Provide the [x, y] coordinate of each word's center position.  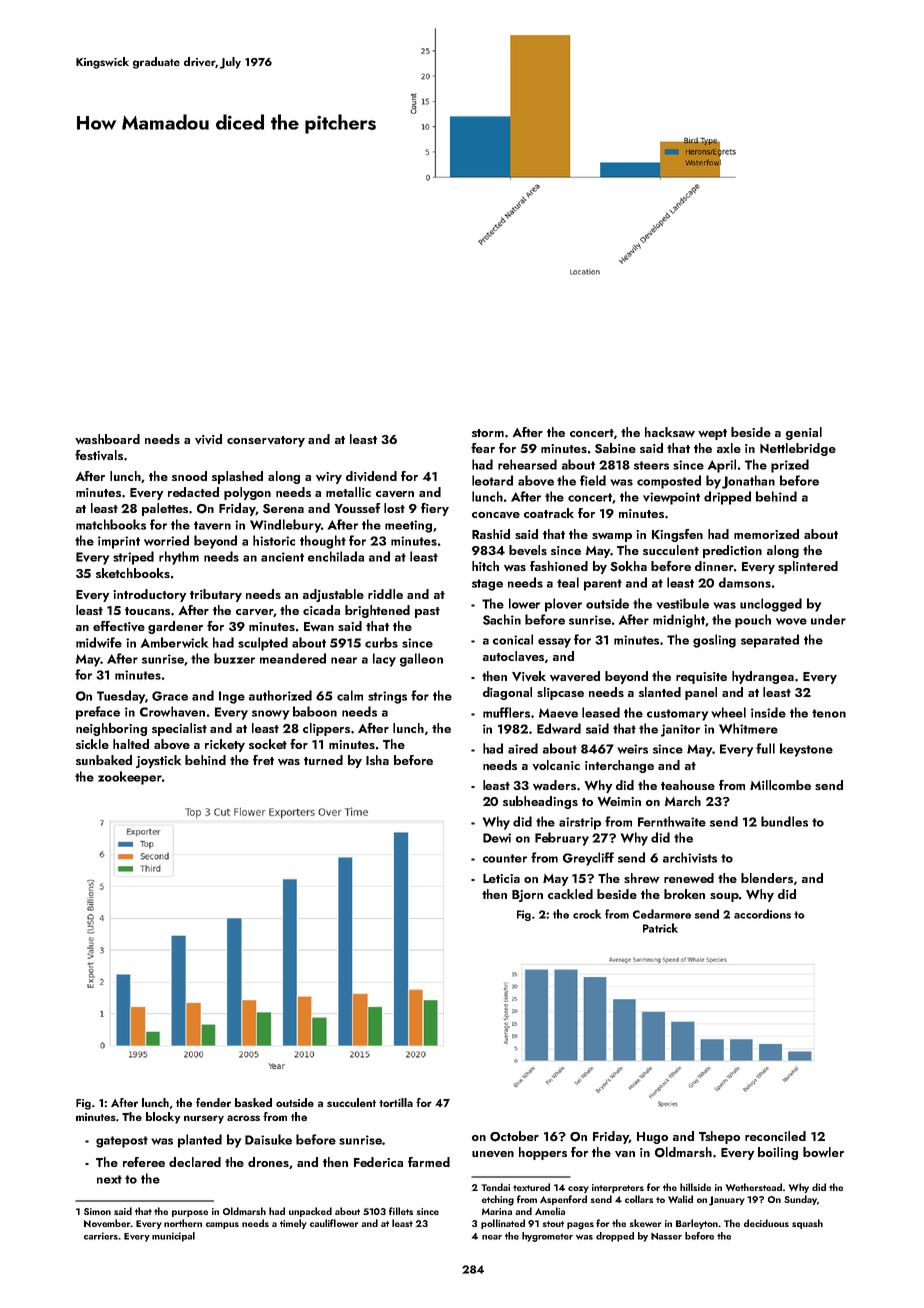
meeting [408, 526]
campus [222, 1225]
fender [213, 1102]
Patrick [660, 928]
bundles [784, 821]
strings [387, 697]
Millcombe [780, 785]
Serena [283, 509]
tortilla [396, 1102]
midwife [99, 642]
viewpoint [671, 498]
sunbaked [104, 760]
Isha [377, 760]
